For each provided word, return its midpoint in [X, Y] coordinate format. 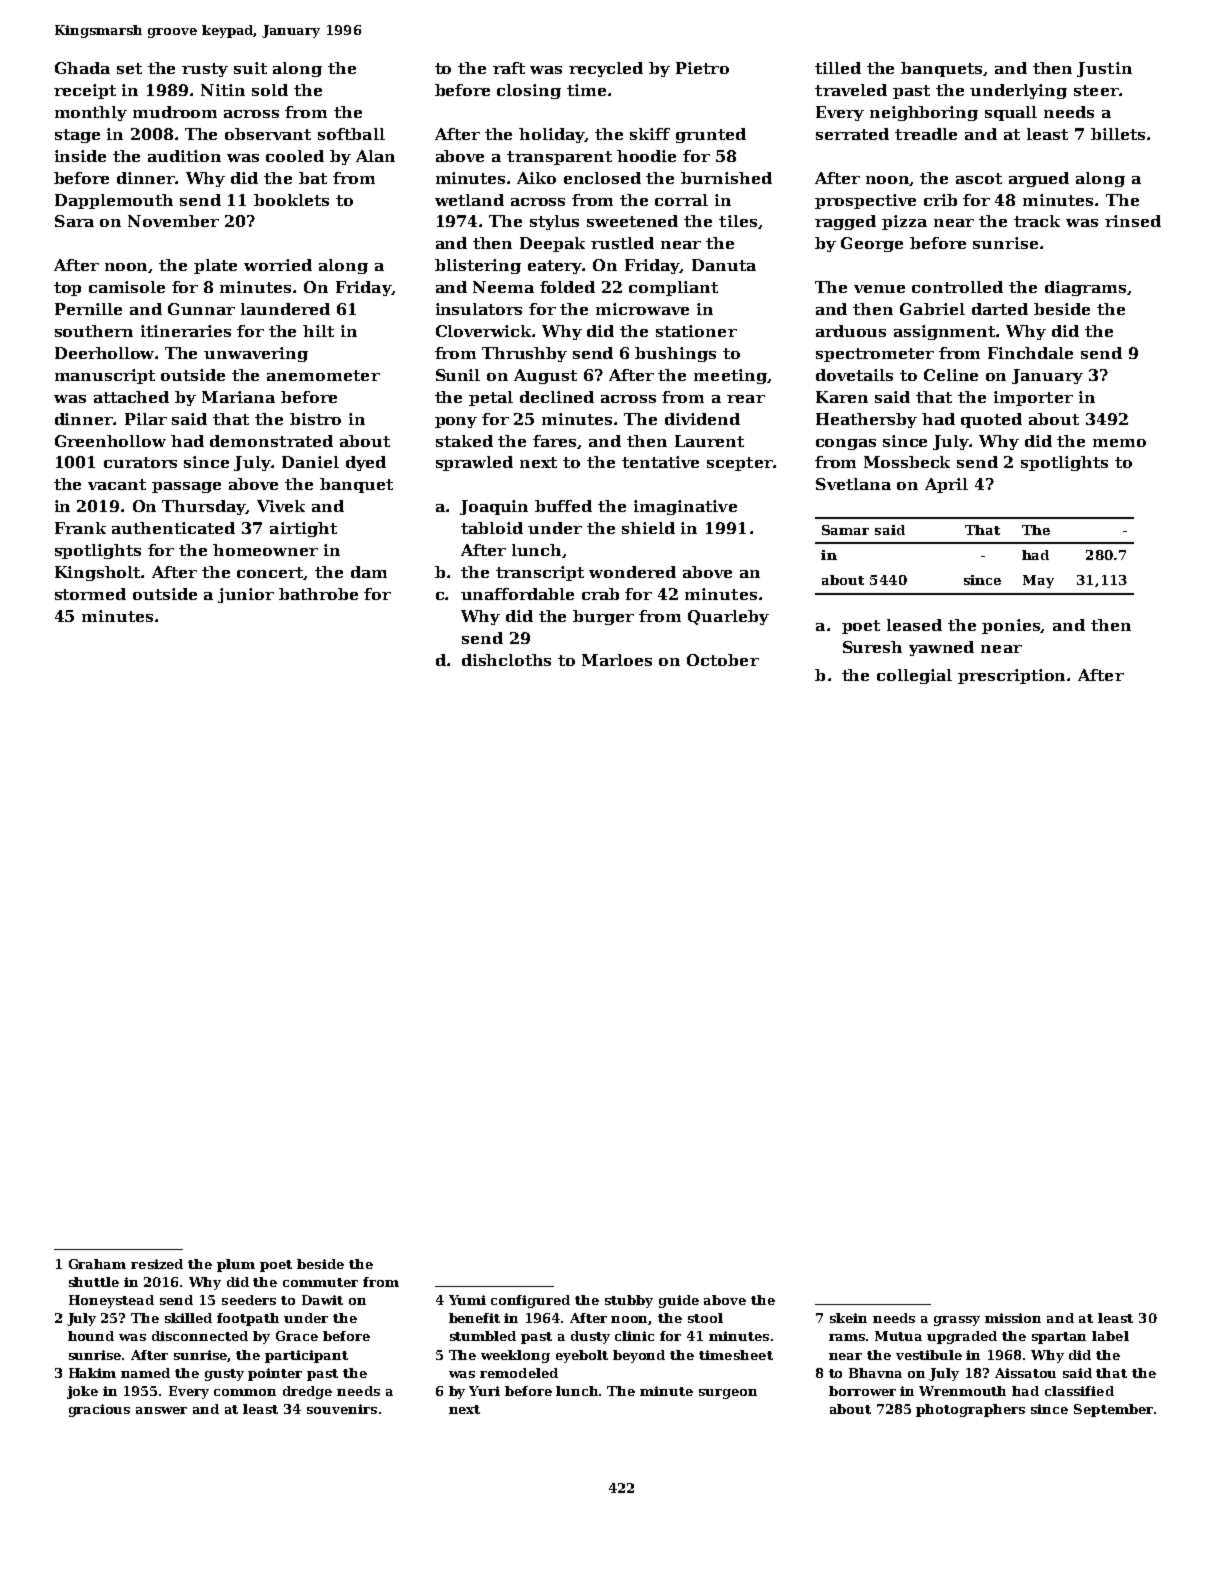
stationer [696, 331]
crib [940, 200]
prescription [1011, 676]
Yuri [484, 1391]
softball [351, 134]
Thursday [204, 507]
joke [82, 1392]
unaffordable [517, 594]
